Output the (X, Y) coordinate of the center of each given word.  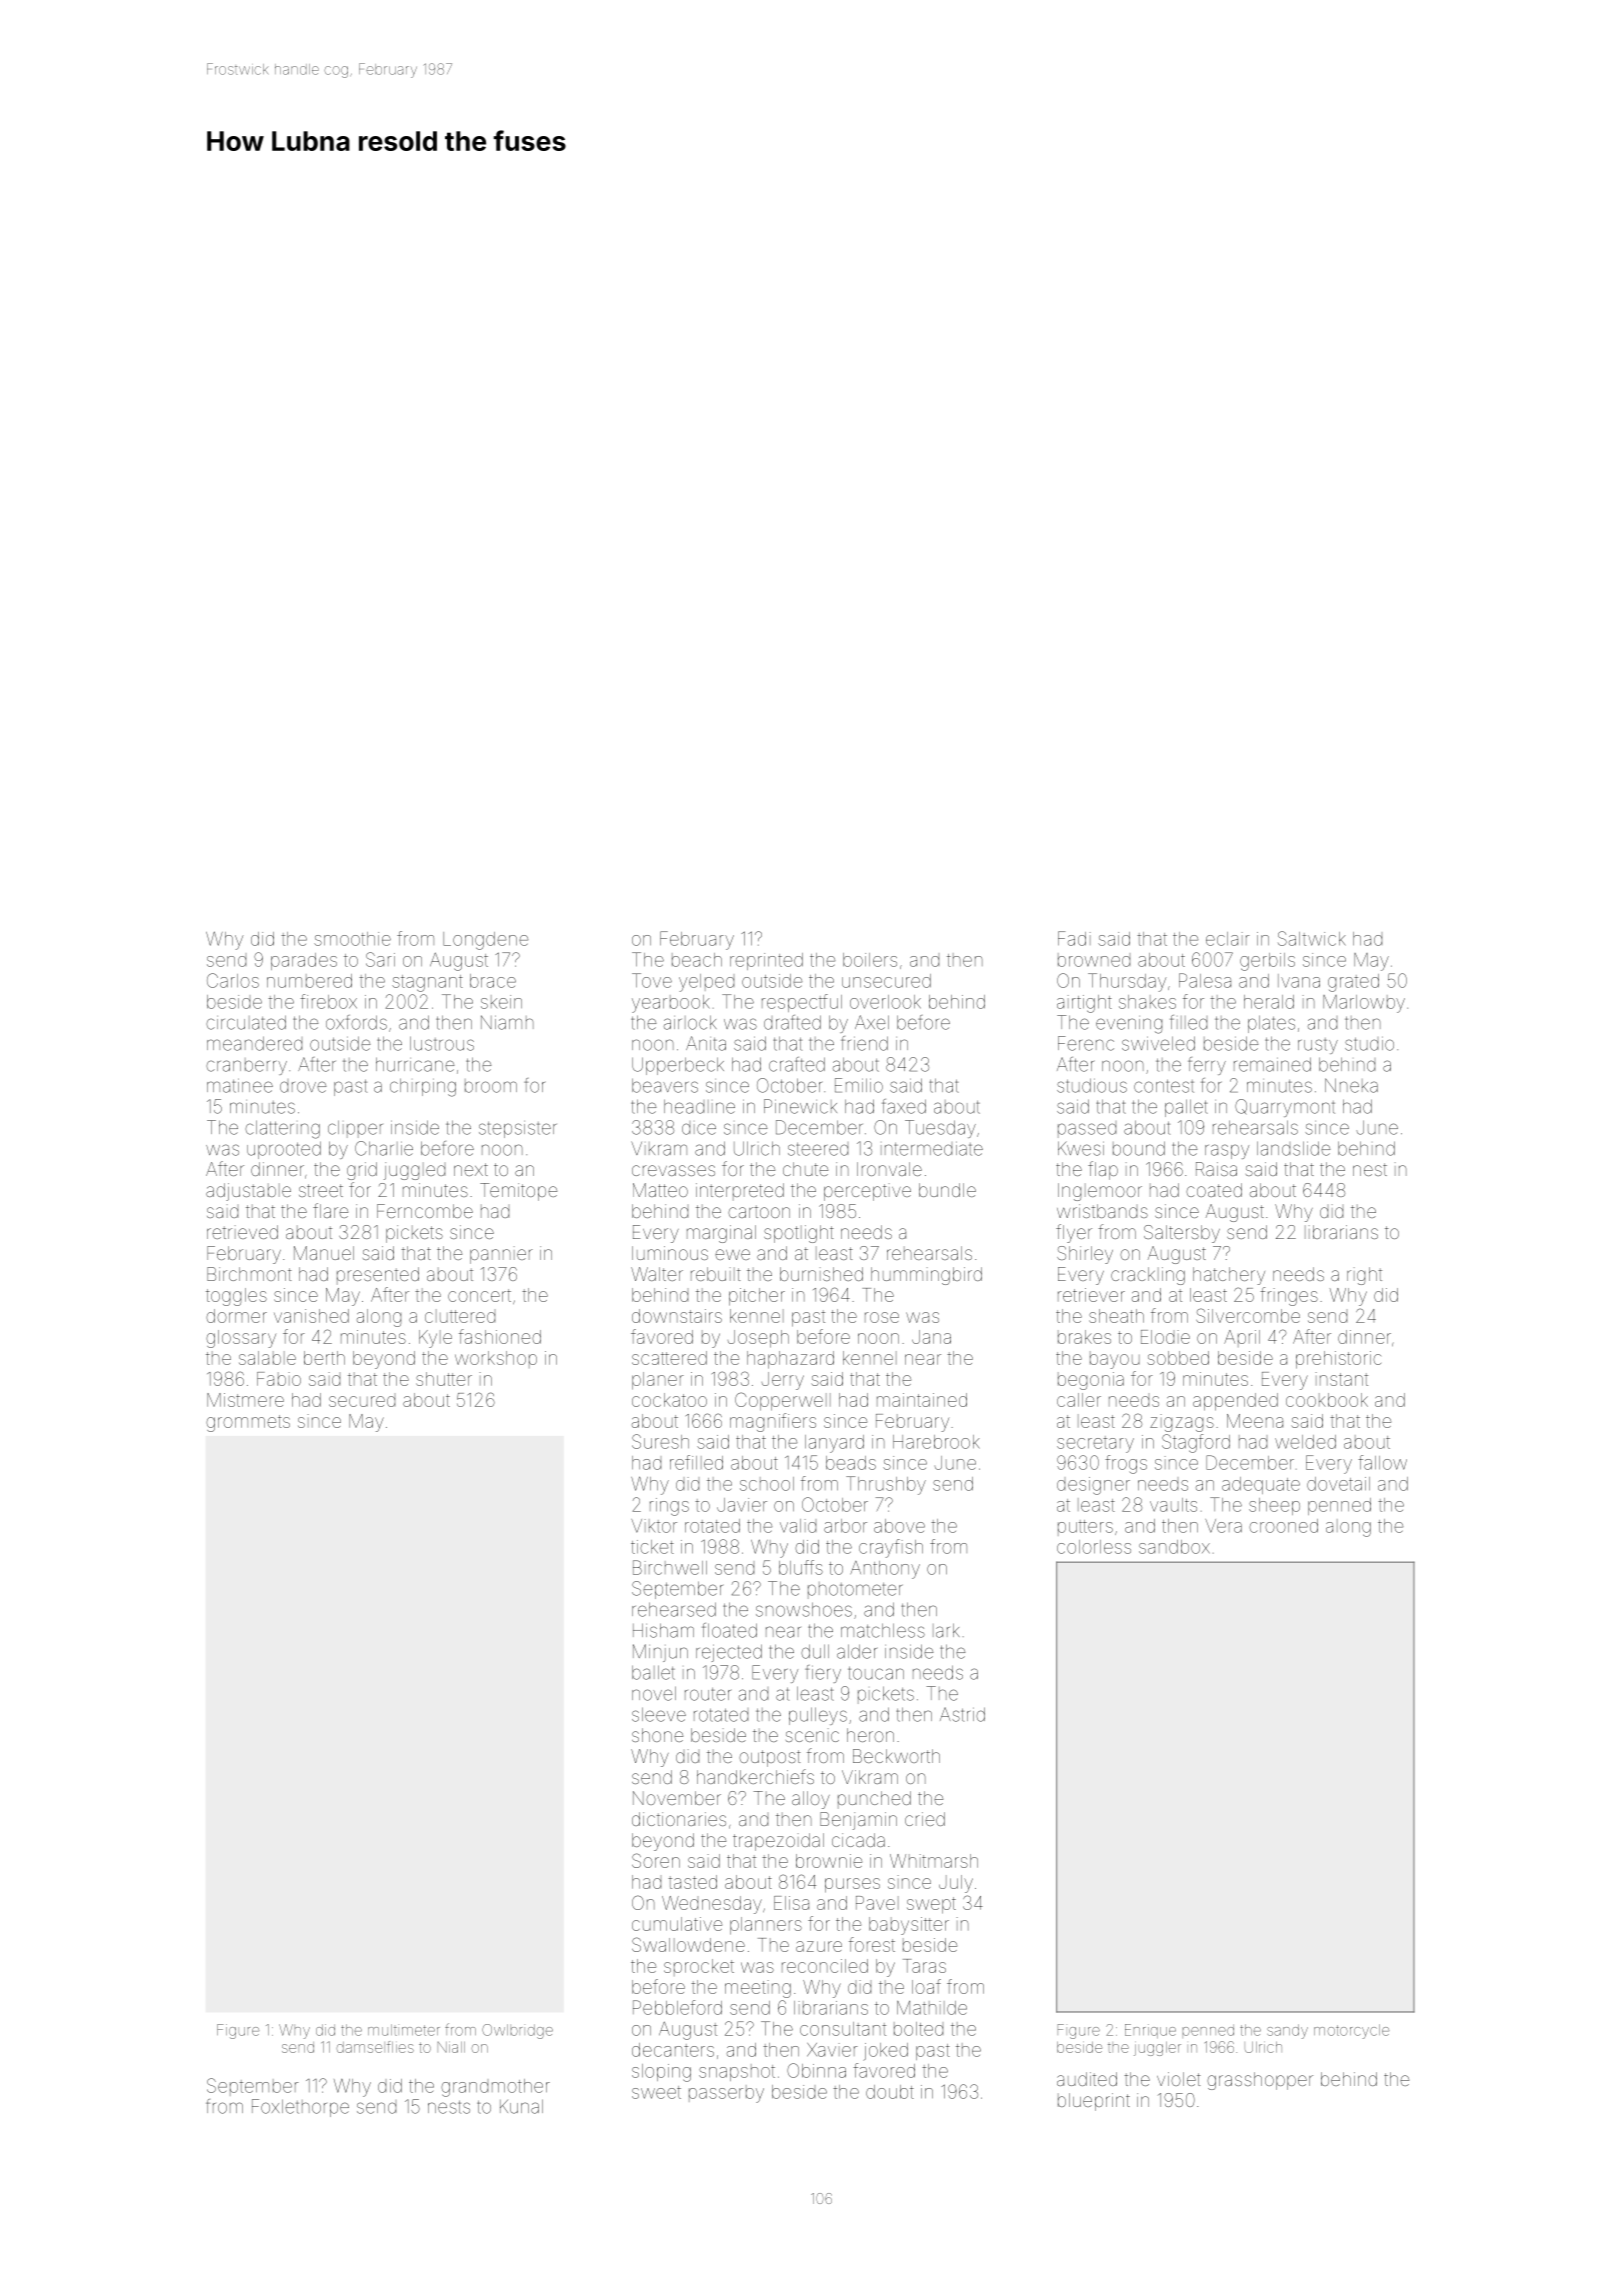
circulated (246, 1022)
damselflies (375, 2047)
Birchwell (670, 1567)
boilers (870, 960)
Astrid (962, 1714)
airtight (1084, 1004)
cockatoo (669, 1400)
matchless (883, 1630)
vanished (311, 1316)
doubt (890, 2092)
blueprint (1094, 2102)
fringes (1289, 1296)
